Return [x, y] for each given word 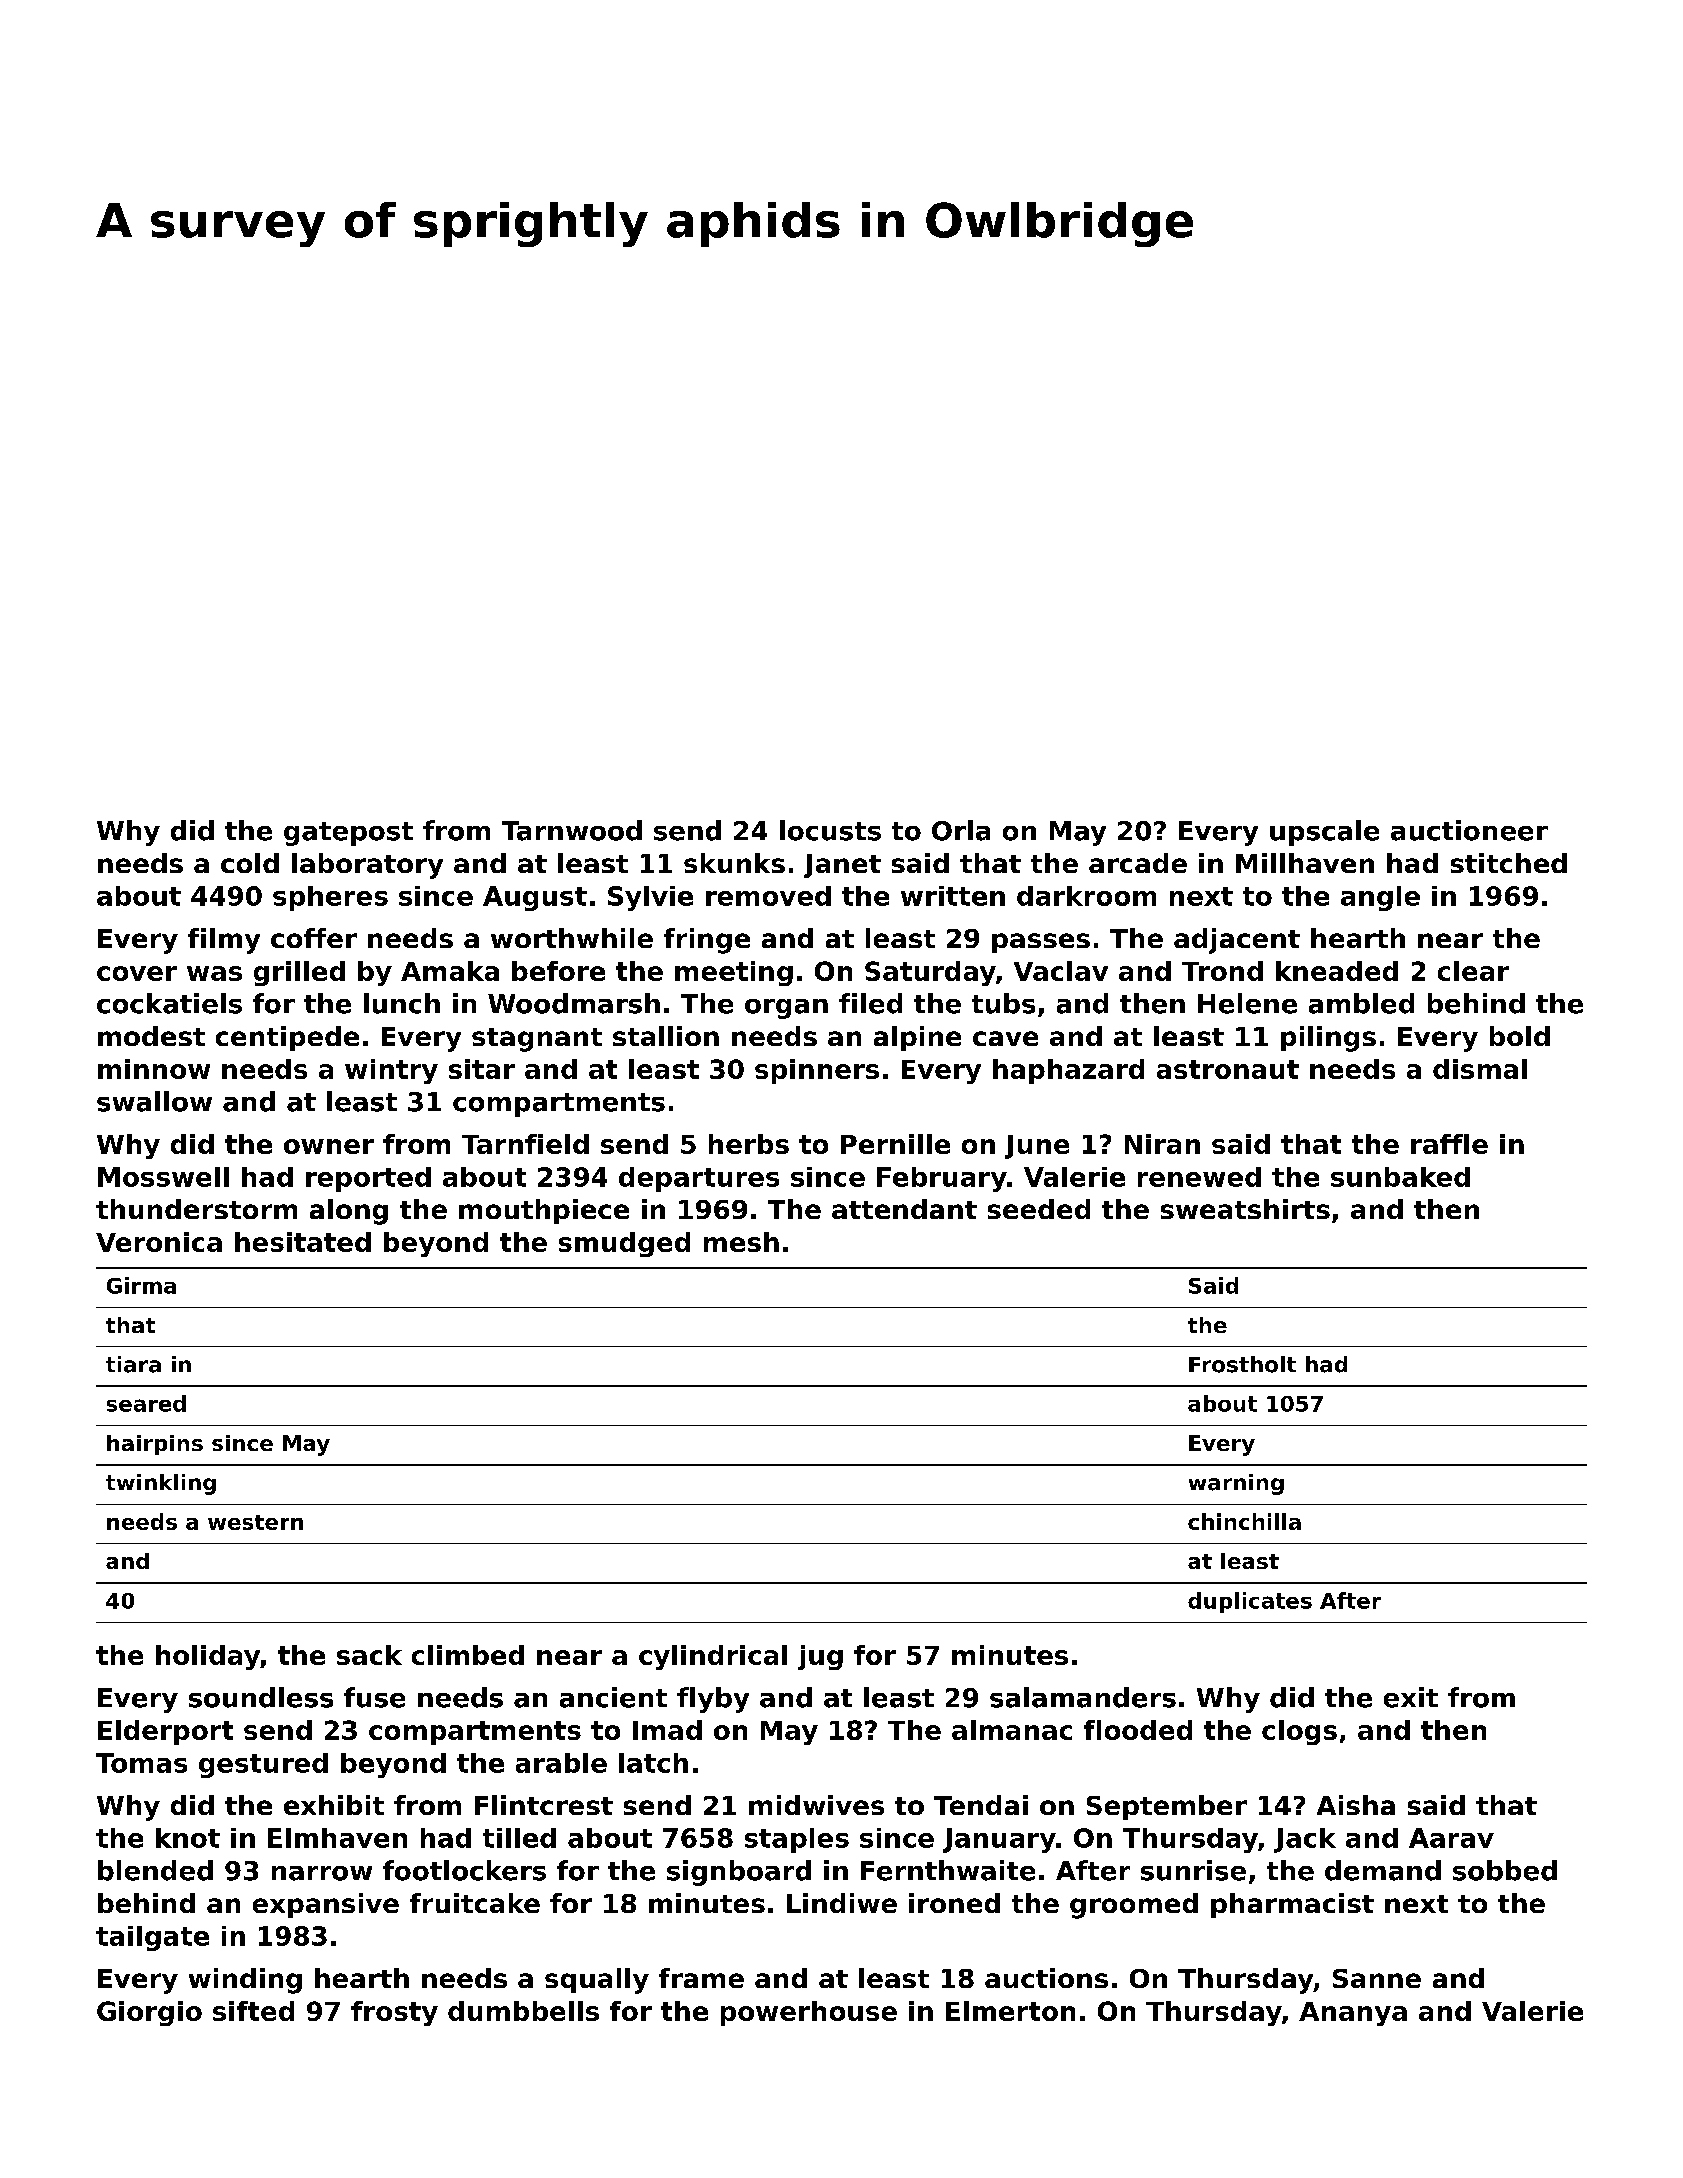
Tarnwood [572, 830]
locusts [830, 830]
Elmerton [1010, 2011]
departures [699, 1179]
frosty [394, 2013]
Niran [1162, 1144]
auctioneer [1469, 830]
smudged [624, 1244]
